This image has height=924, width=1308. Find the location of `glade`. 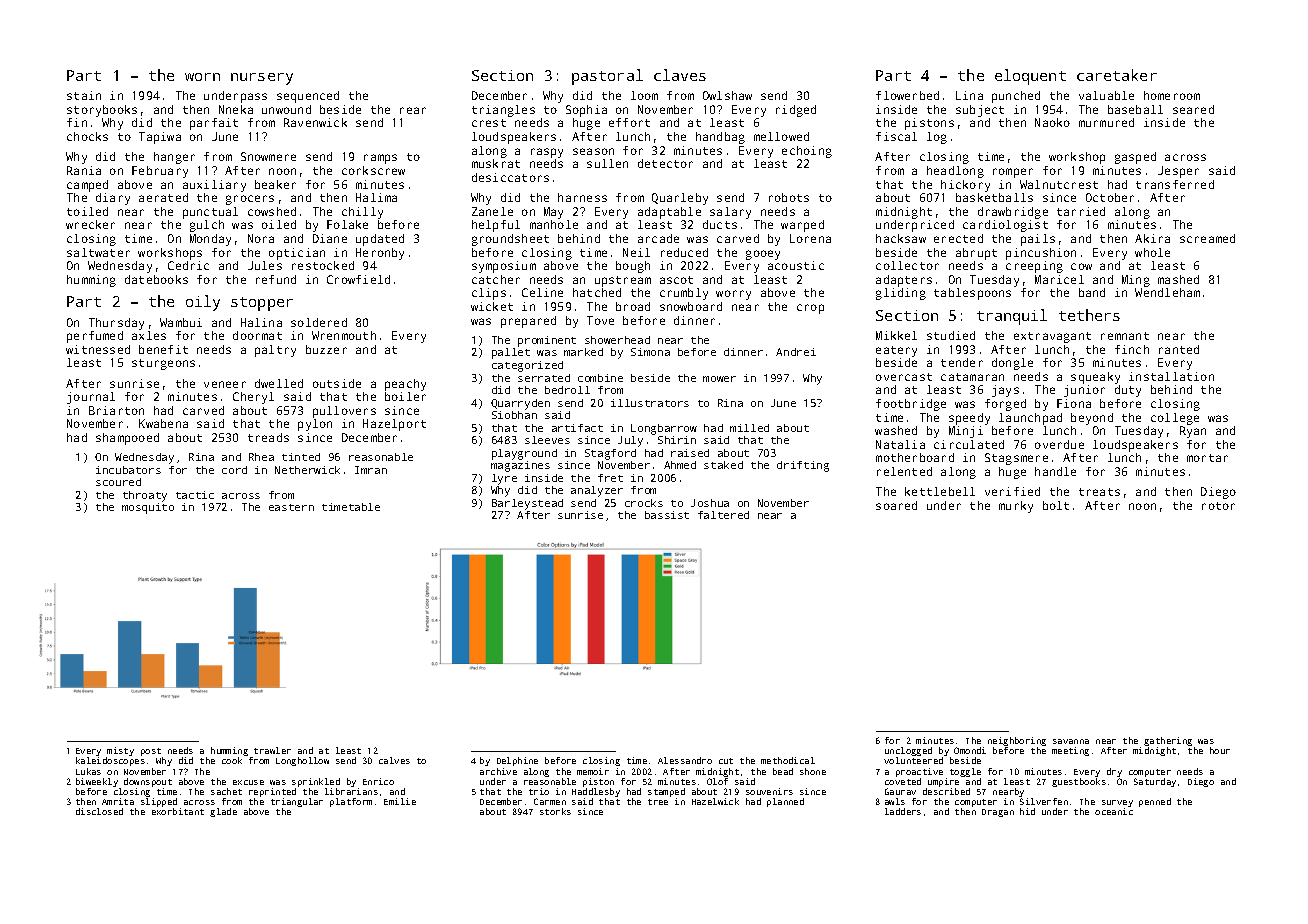

glade is located at coordinates (223, 812).
